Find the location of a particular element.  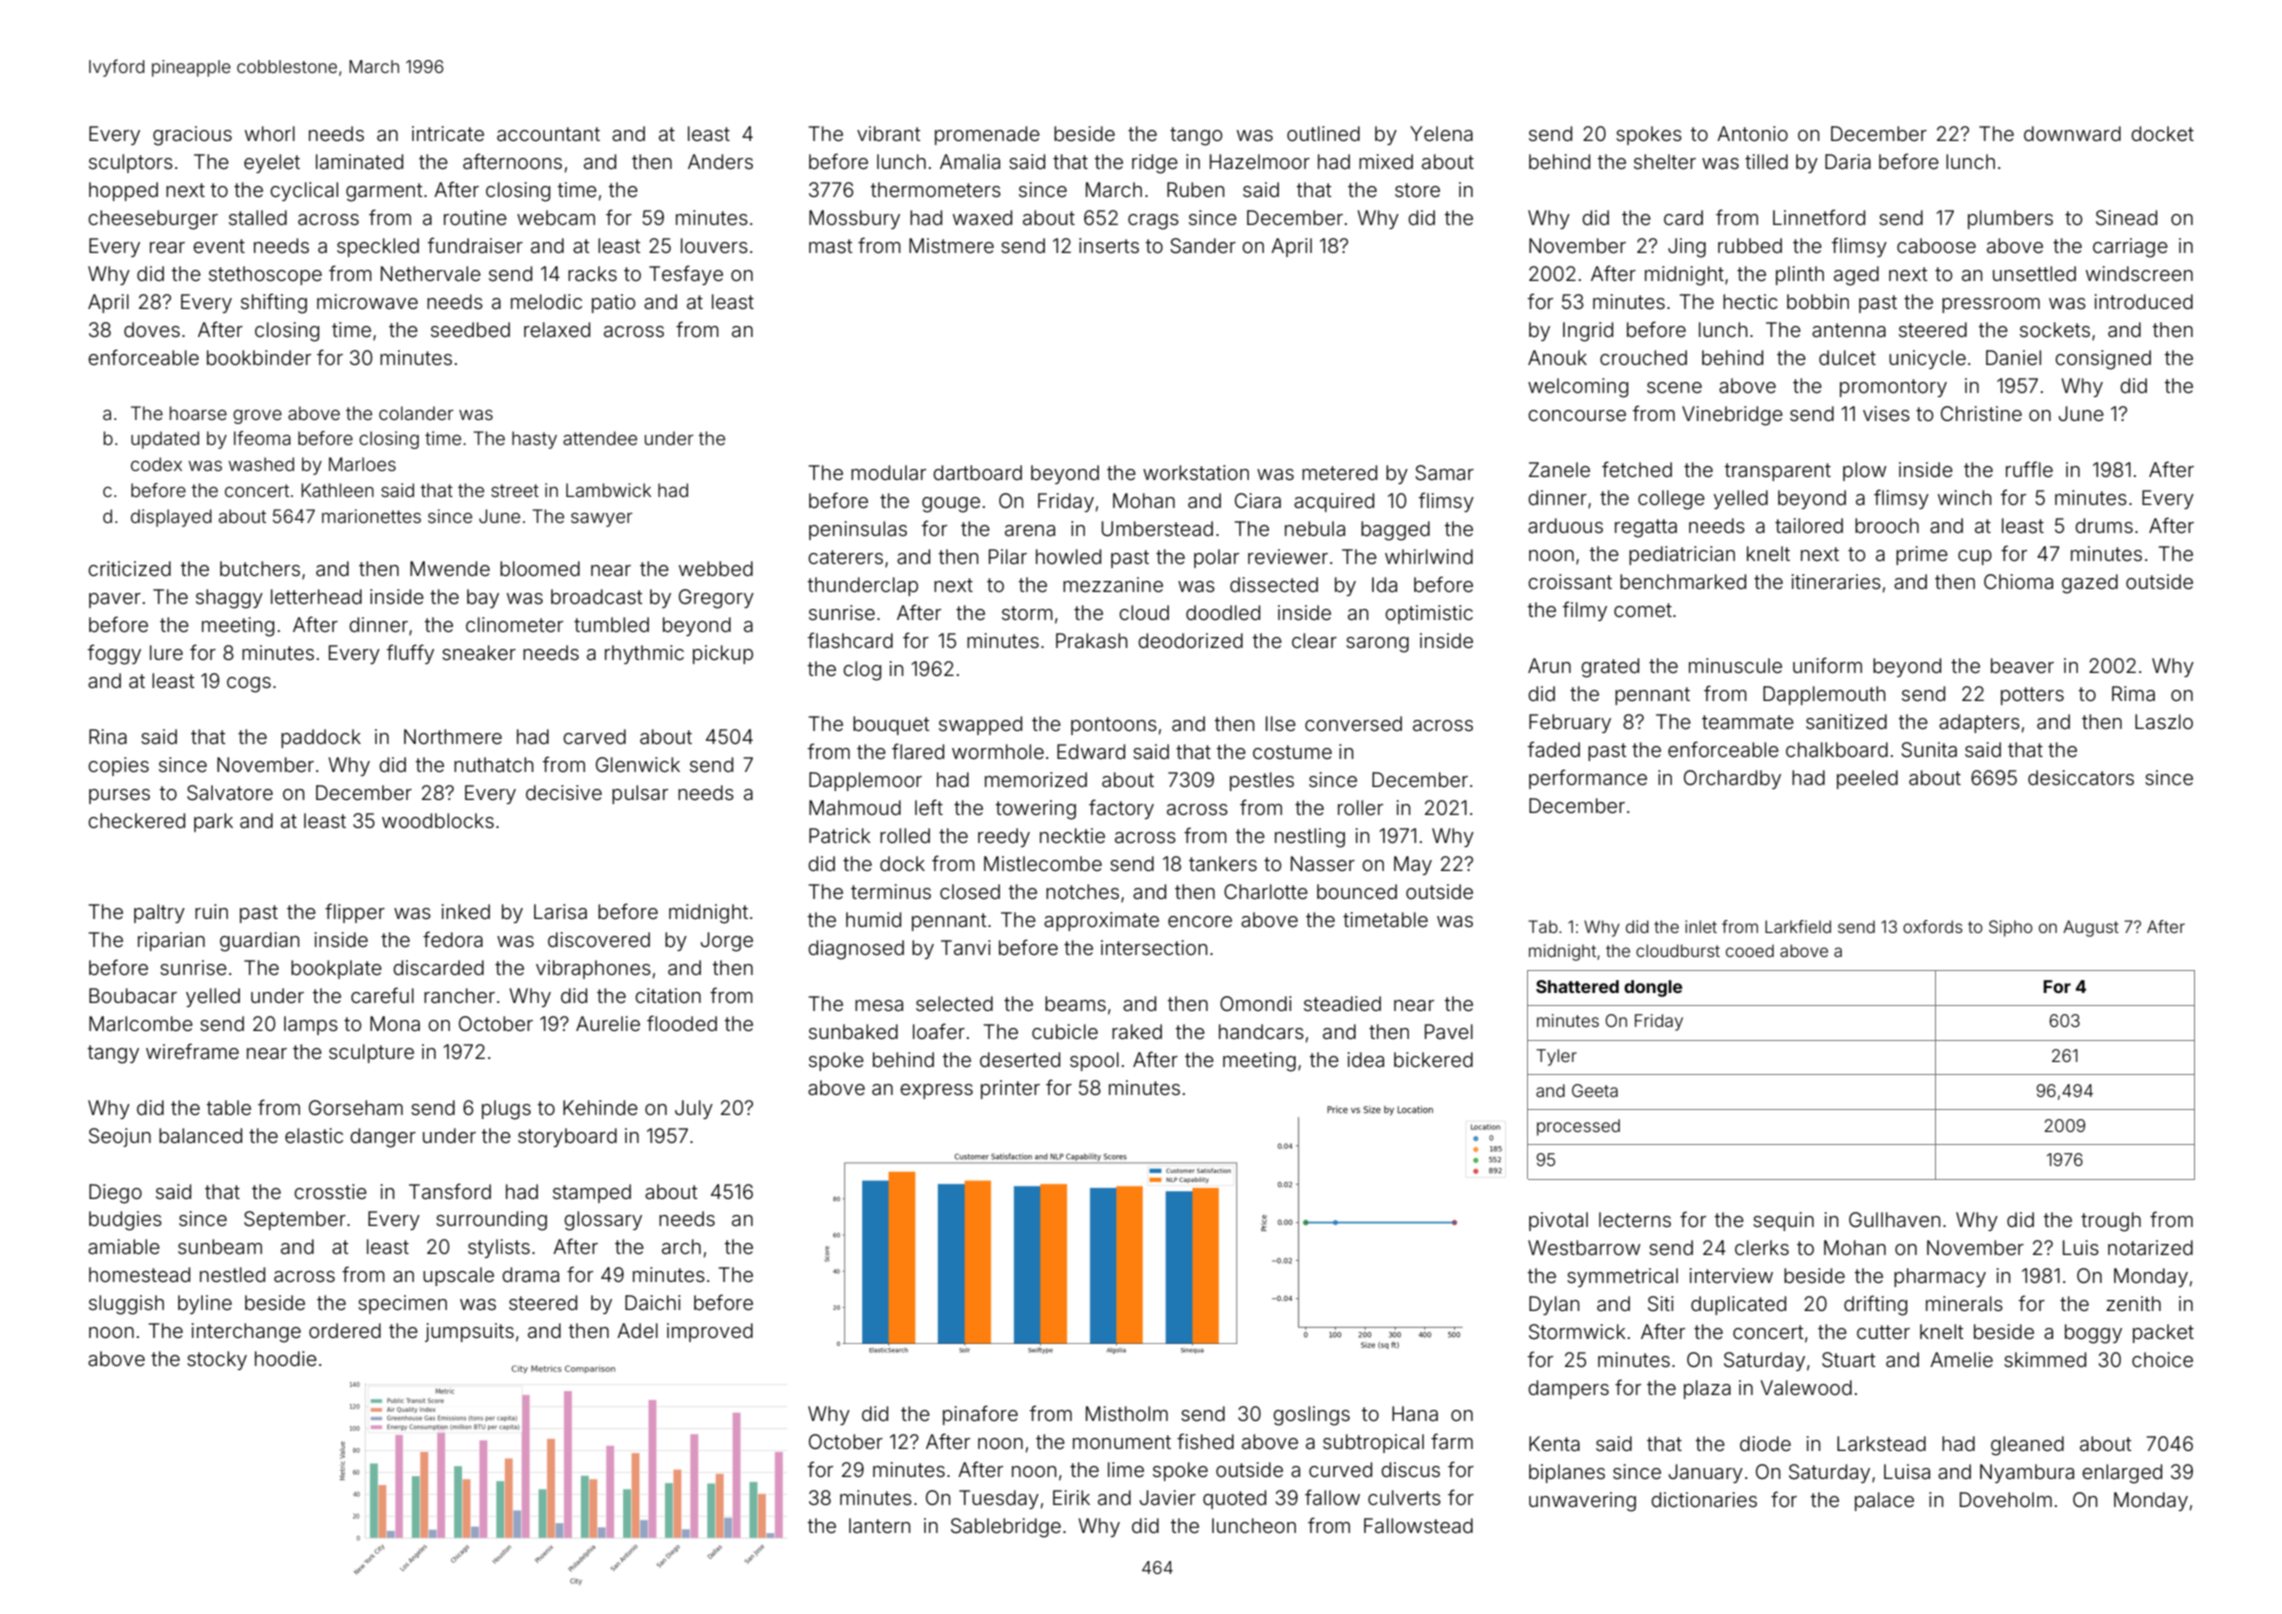

carved is located at coordinates (594, 736).
